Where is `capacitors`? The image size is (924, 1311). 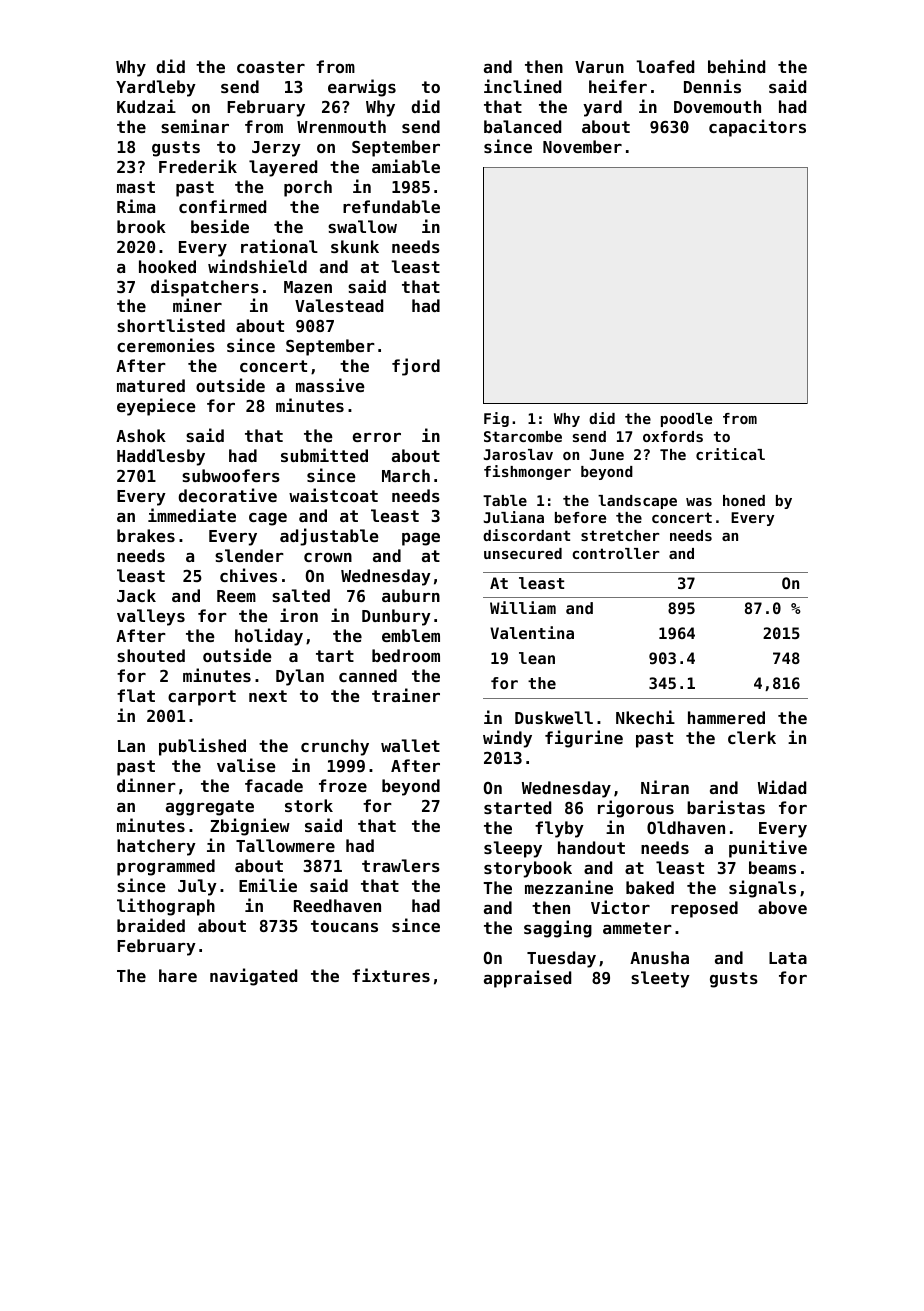
capacitors is located at coordinates (757, 128).
